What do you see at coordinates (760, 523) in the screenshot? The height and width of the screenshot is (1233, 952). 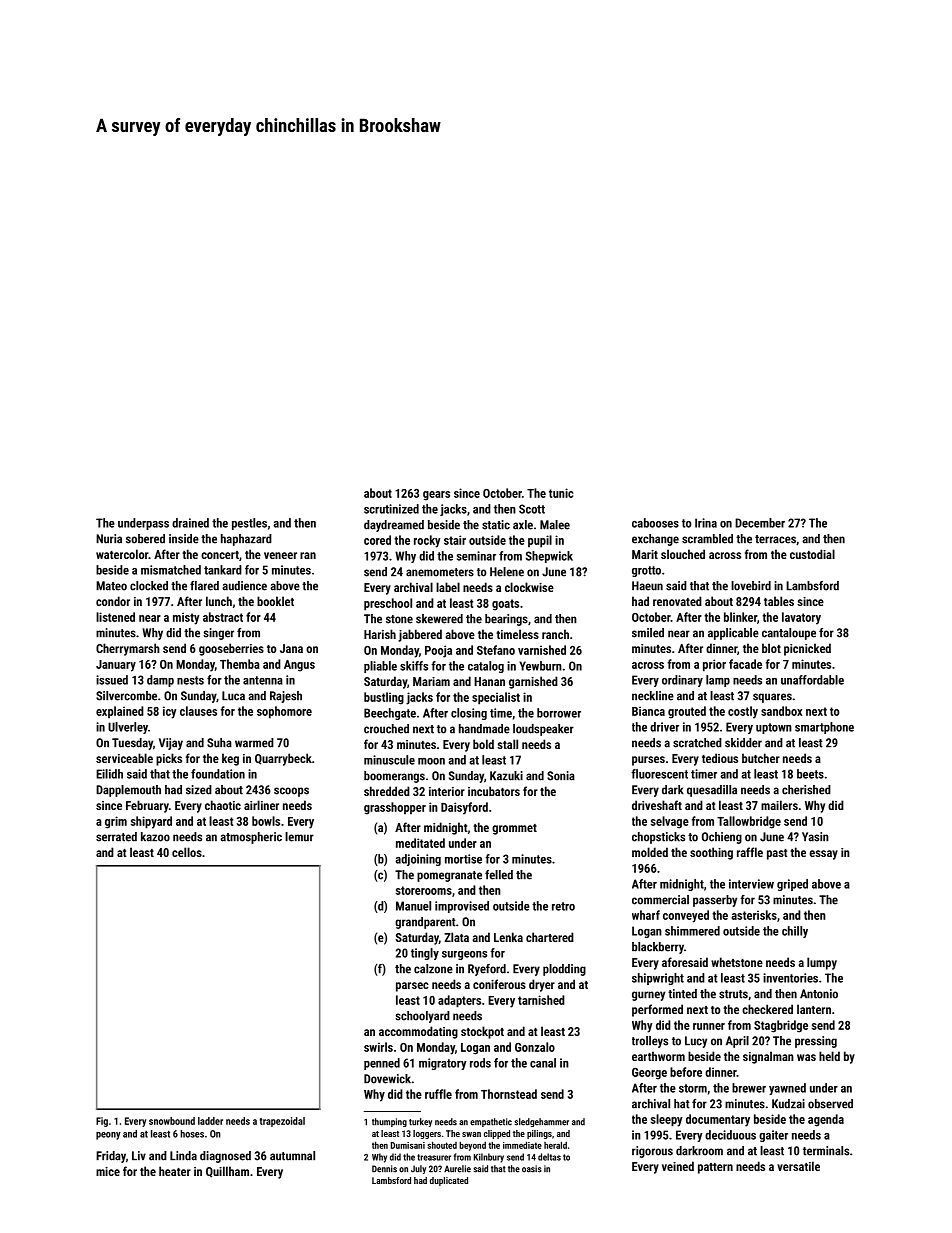 I see `December` at bounding box center [760, 523].
